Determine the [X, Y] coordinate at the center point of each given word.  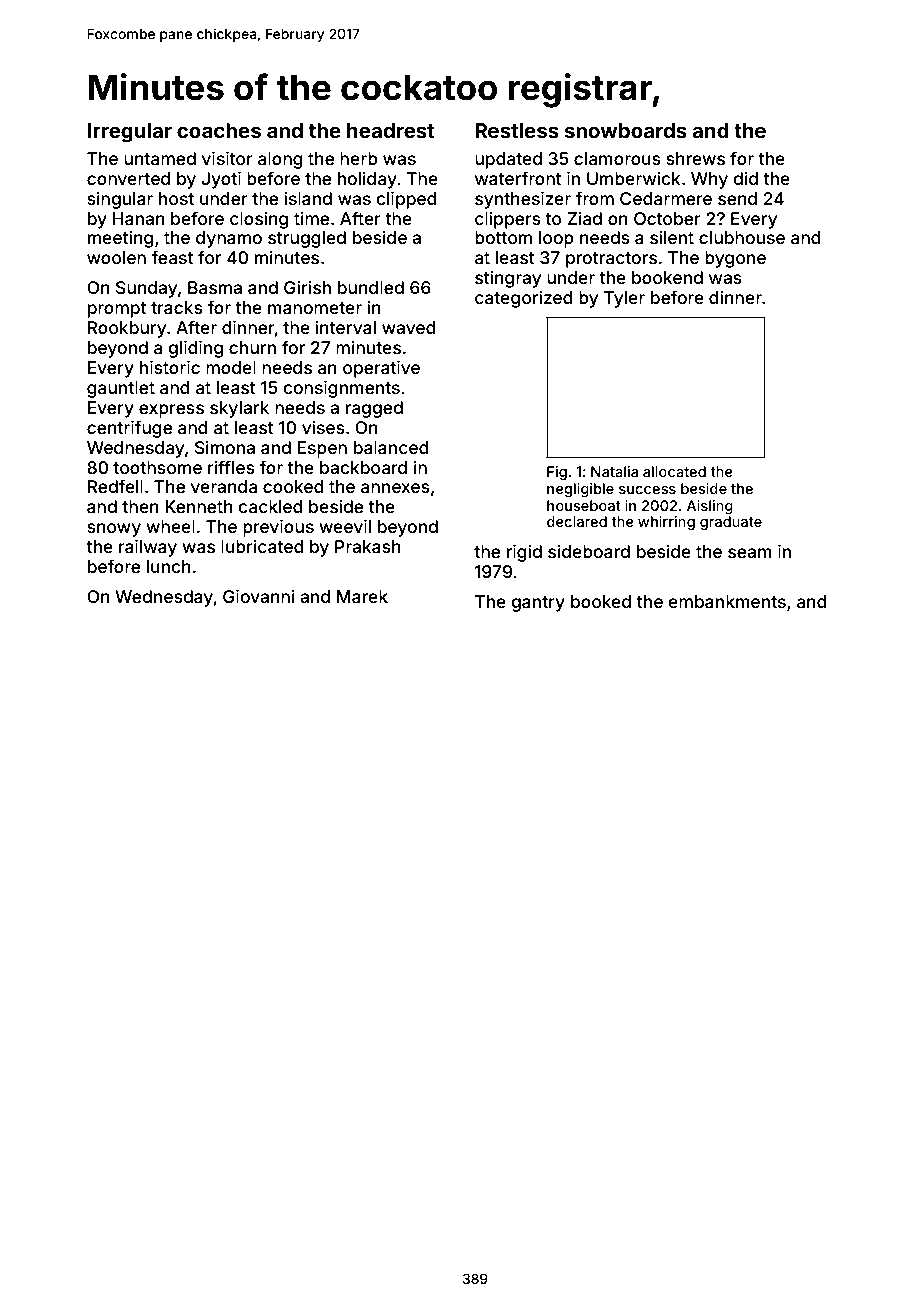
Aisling [710, 507]
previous [278, 528]
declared [577, 521]
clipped [406, 200]
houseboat [584, 505]
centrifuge [129, 429]
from [595, 198]
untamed [160, 158]
